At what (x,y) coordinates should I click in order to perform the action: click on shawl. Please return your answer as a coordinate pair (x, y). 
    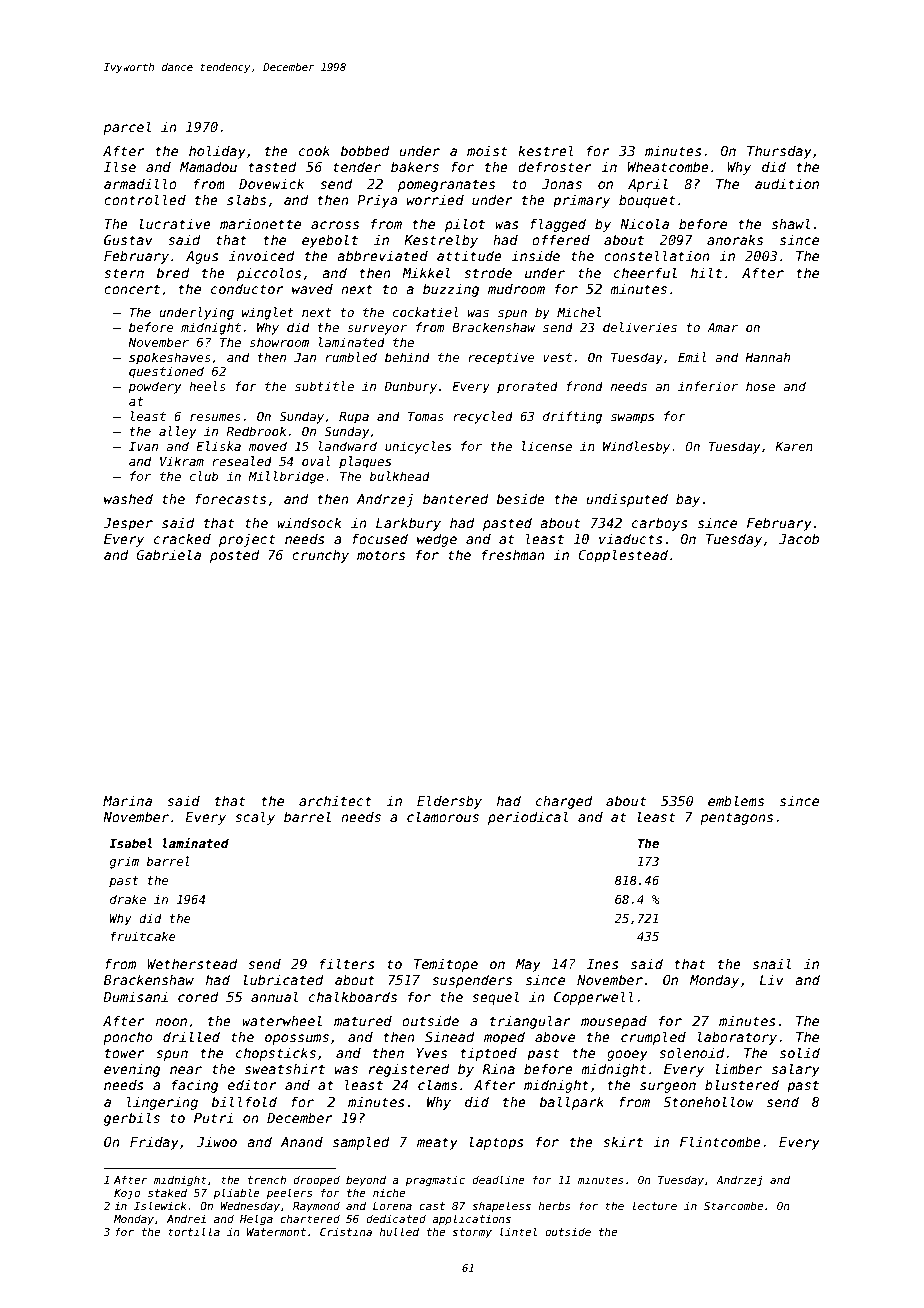
    Looking at the image, I should click on (791, 223).
